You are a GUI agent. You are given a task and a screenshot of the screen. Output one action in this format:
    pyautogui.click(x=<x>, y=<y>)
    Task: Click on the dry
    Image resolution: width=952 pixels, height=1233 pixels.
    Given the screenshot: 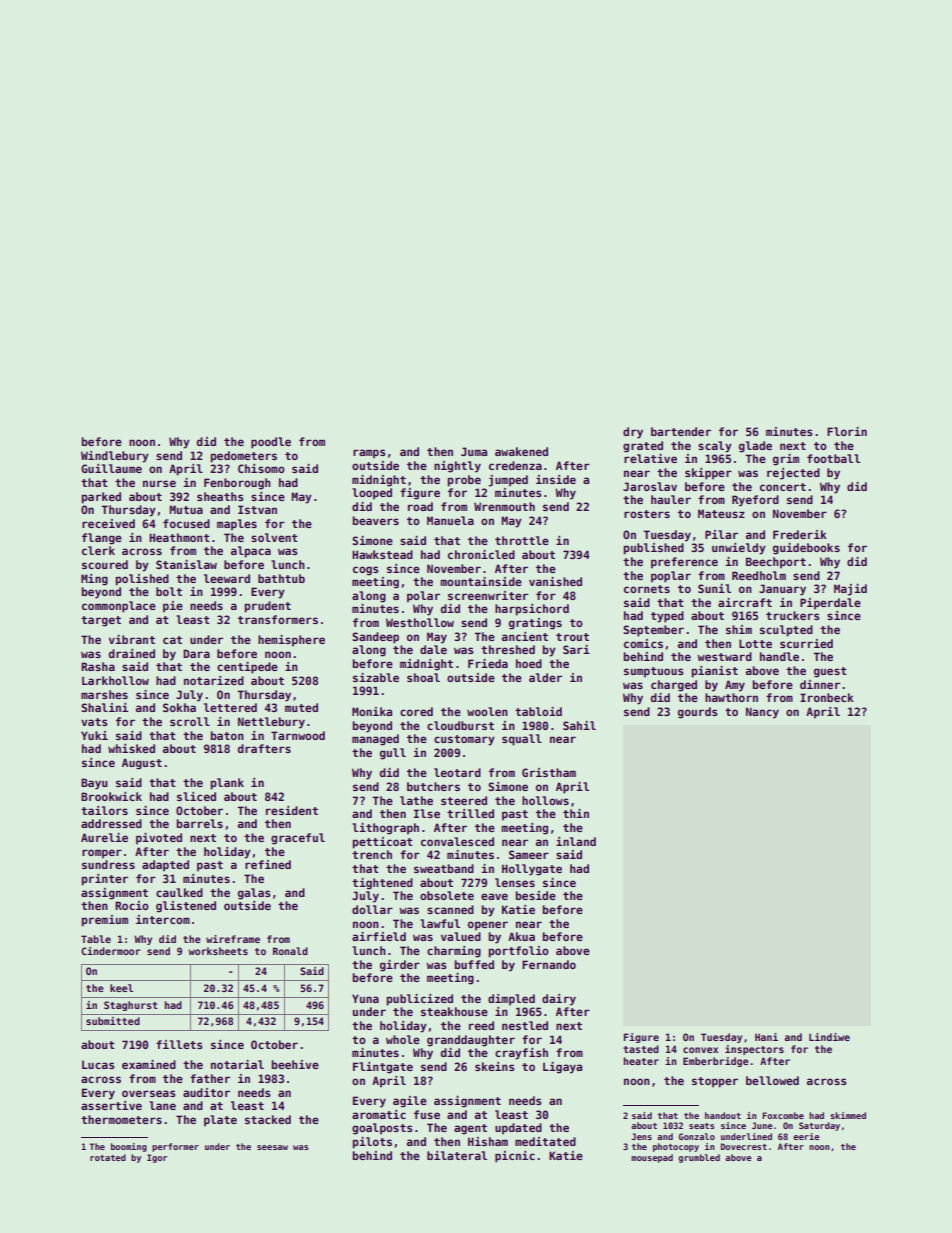 What is the action you would take?
    pyautogui.click(x=633, y=433)
